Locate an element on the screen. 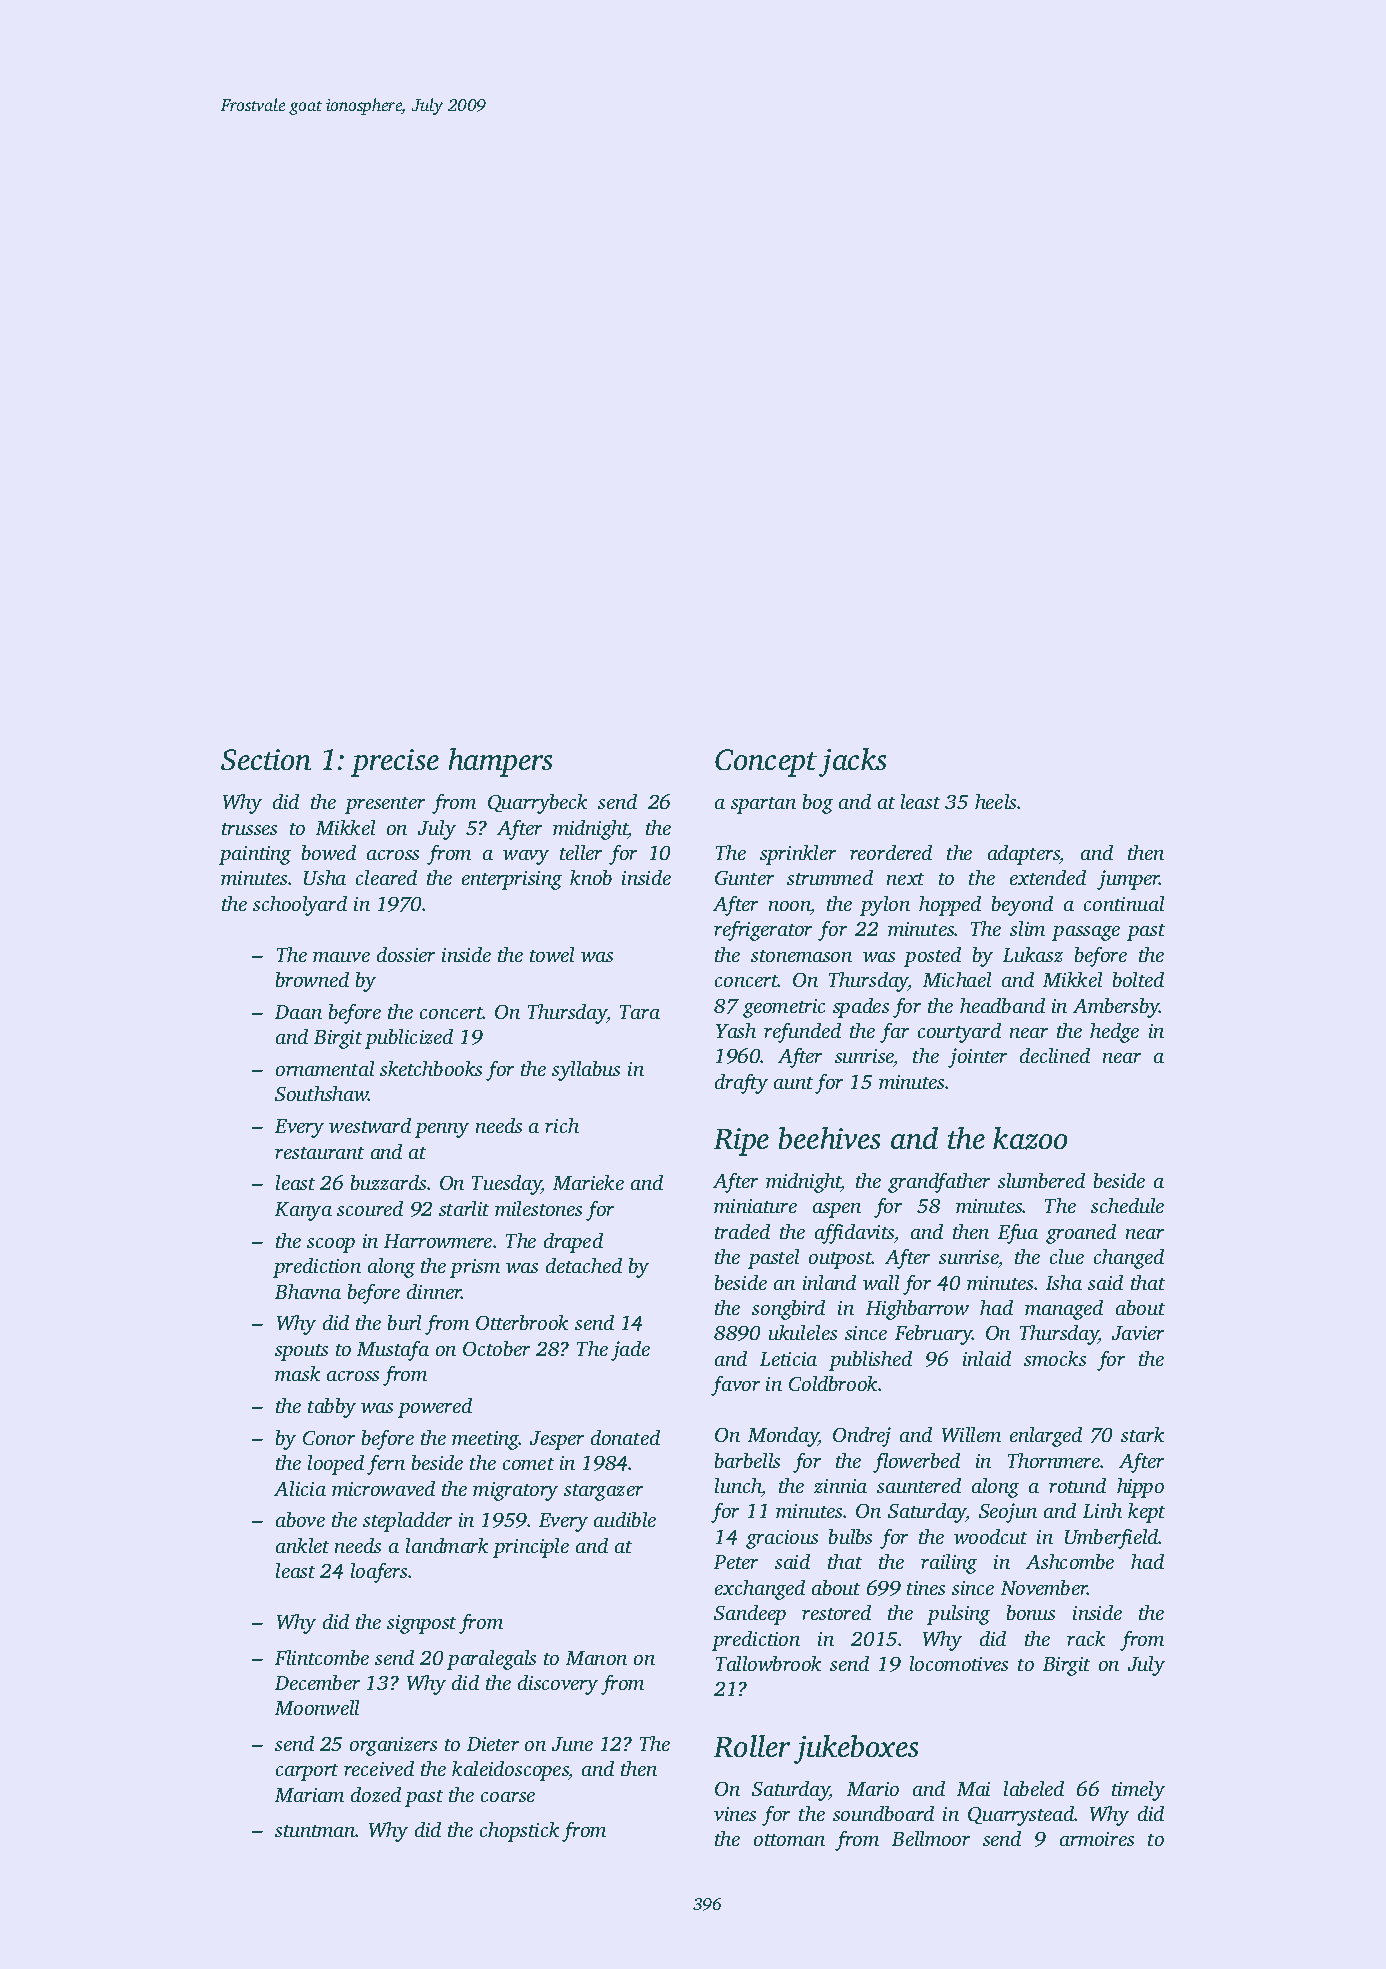 This screenshot has width=1386, height=1969. Section is located at coordinates (266, 759).
